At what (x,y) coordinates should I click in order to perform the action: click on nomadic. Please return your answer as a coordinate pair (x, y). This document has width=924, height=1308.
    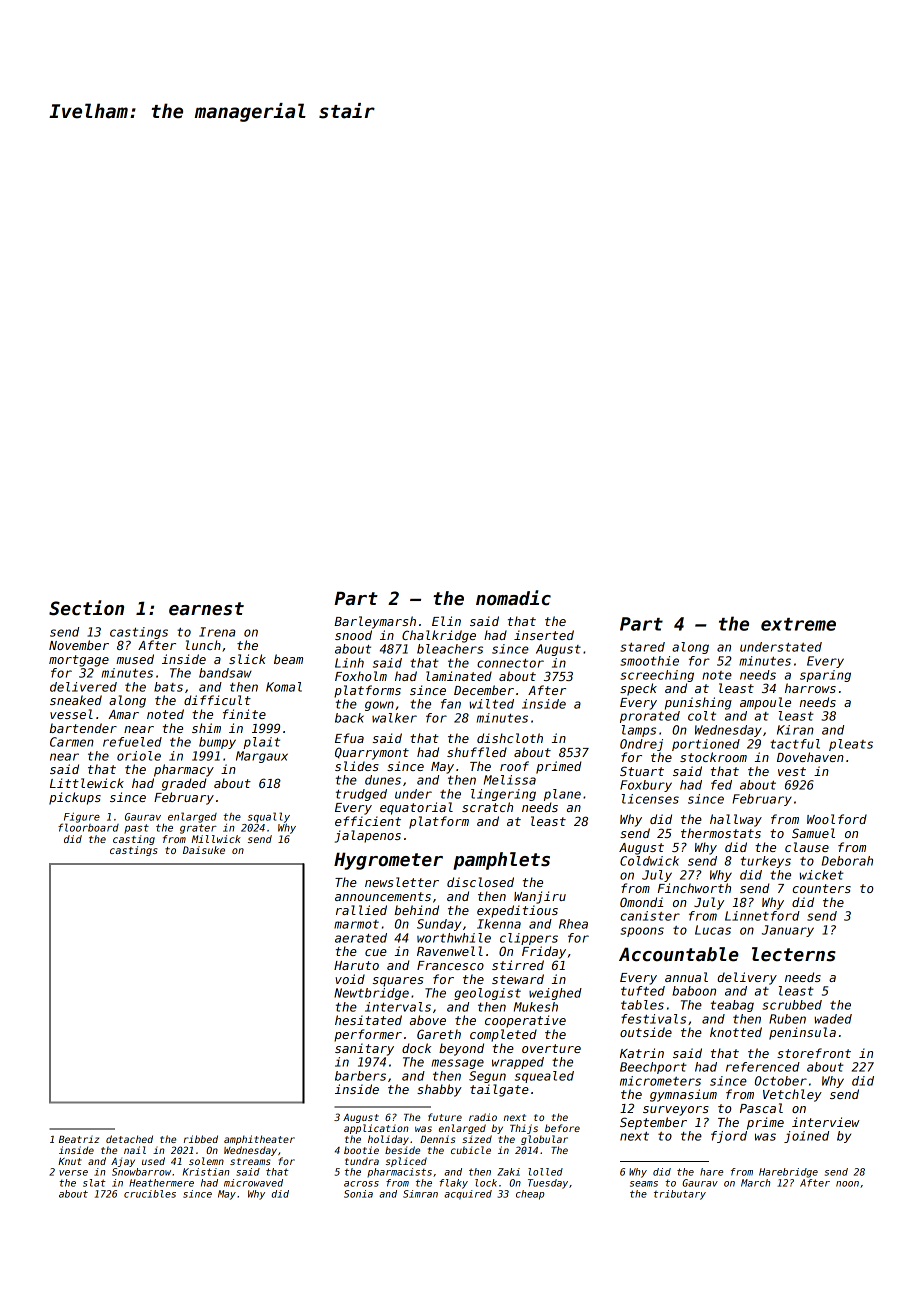
    Looking at the image, I should click on (513, 598).
